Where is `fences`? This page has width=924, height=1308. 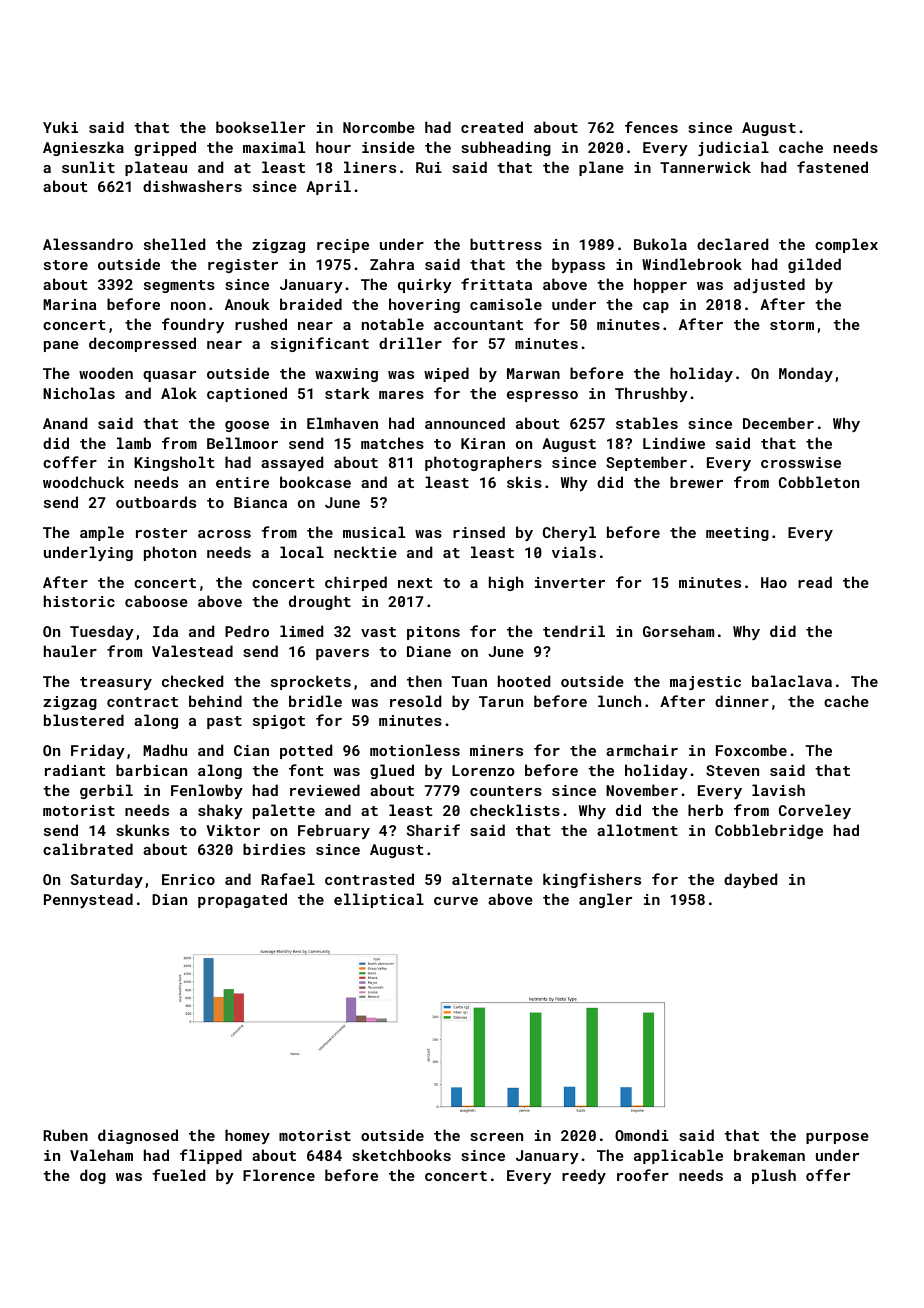
fences is located at coordinates (651, 127).
